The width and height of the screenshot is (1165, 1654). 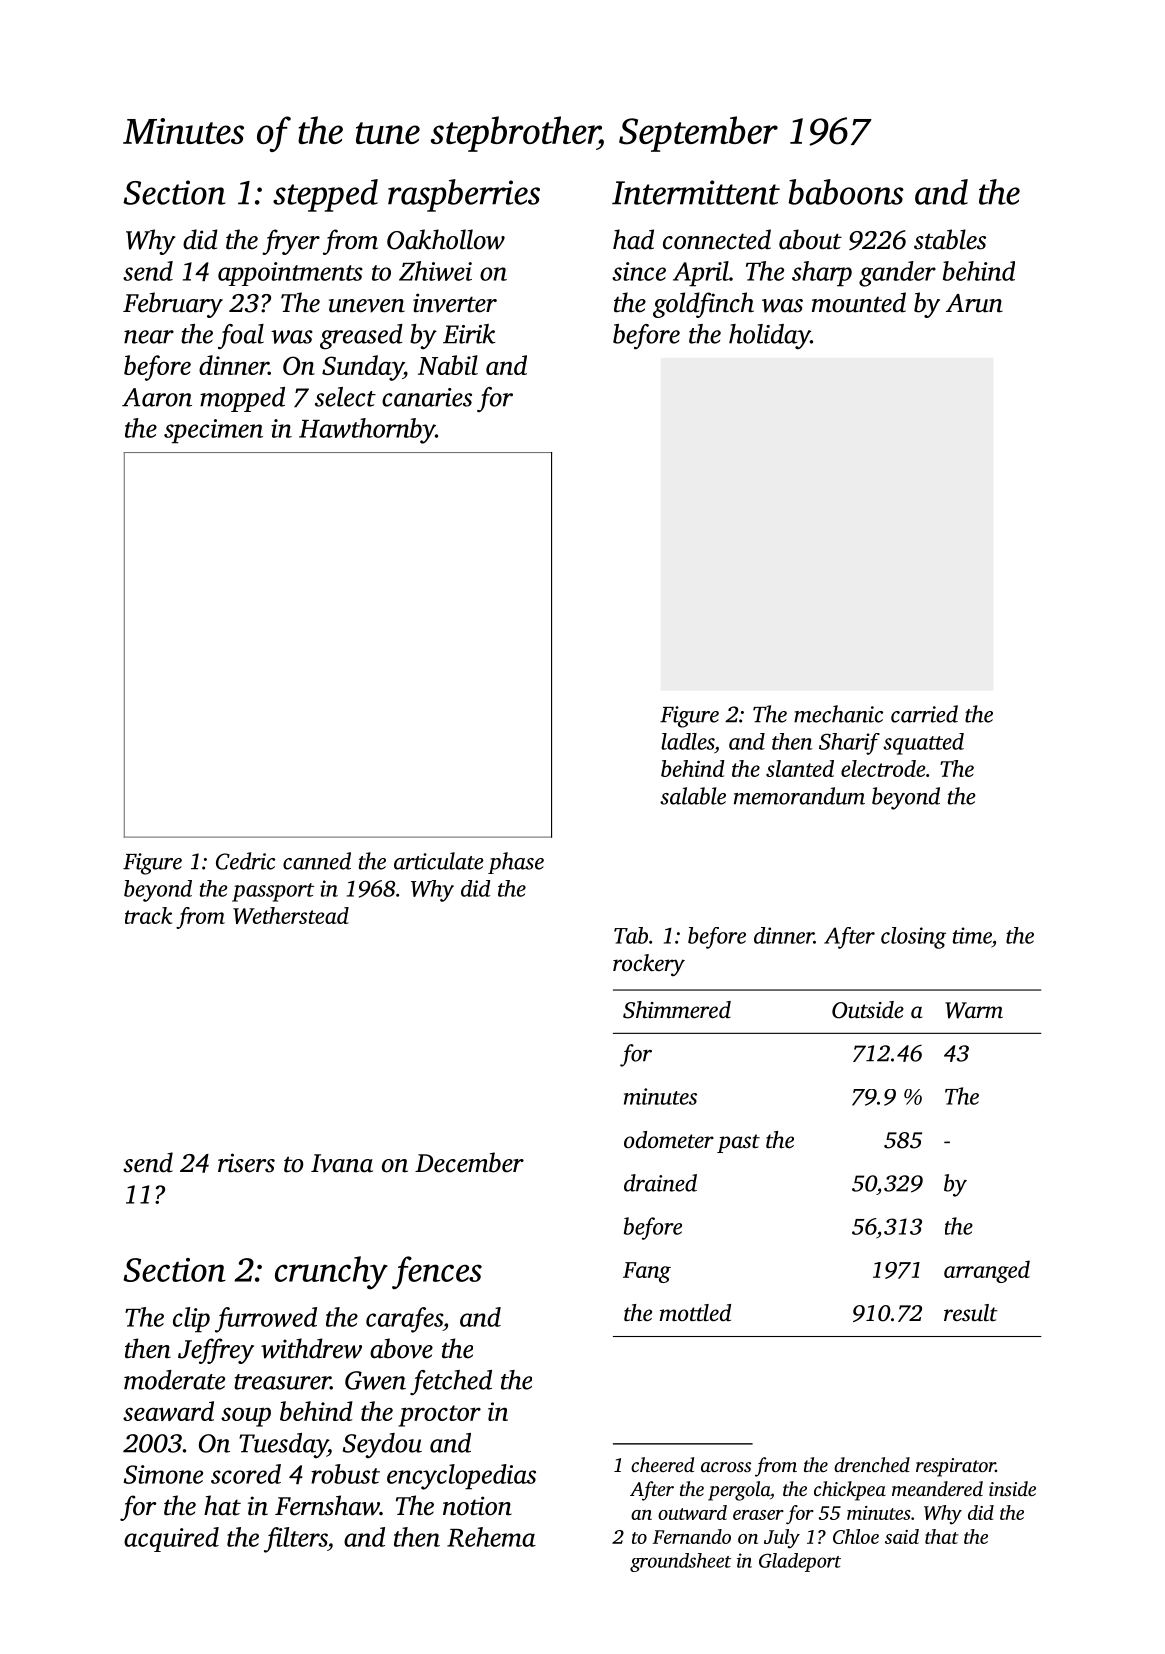 What do you see at coordinates (924, 714) in the screenshot?
I see `carried` at bounding box center [924, 714].
